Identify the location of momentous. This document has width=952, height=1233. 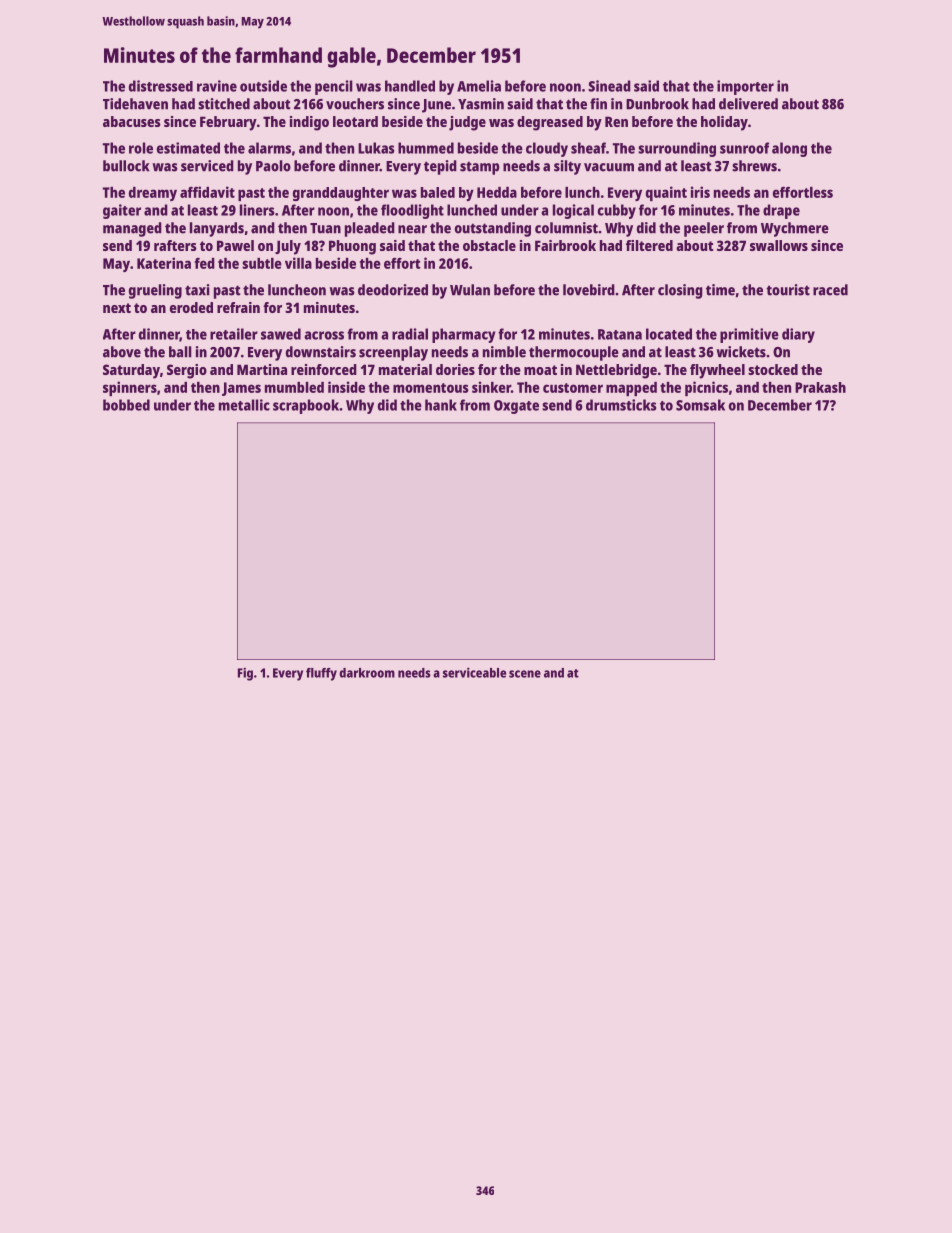
(431, 388).
